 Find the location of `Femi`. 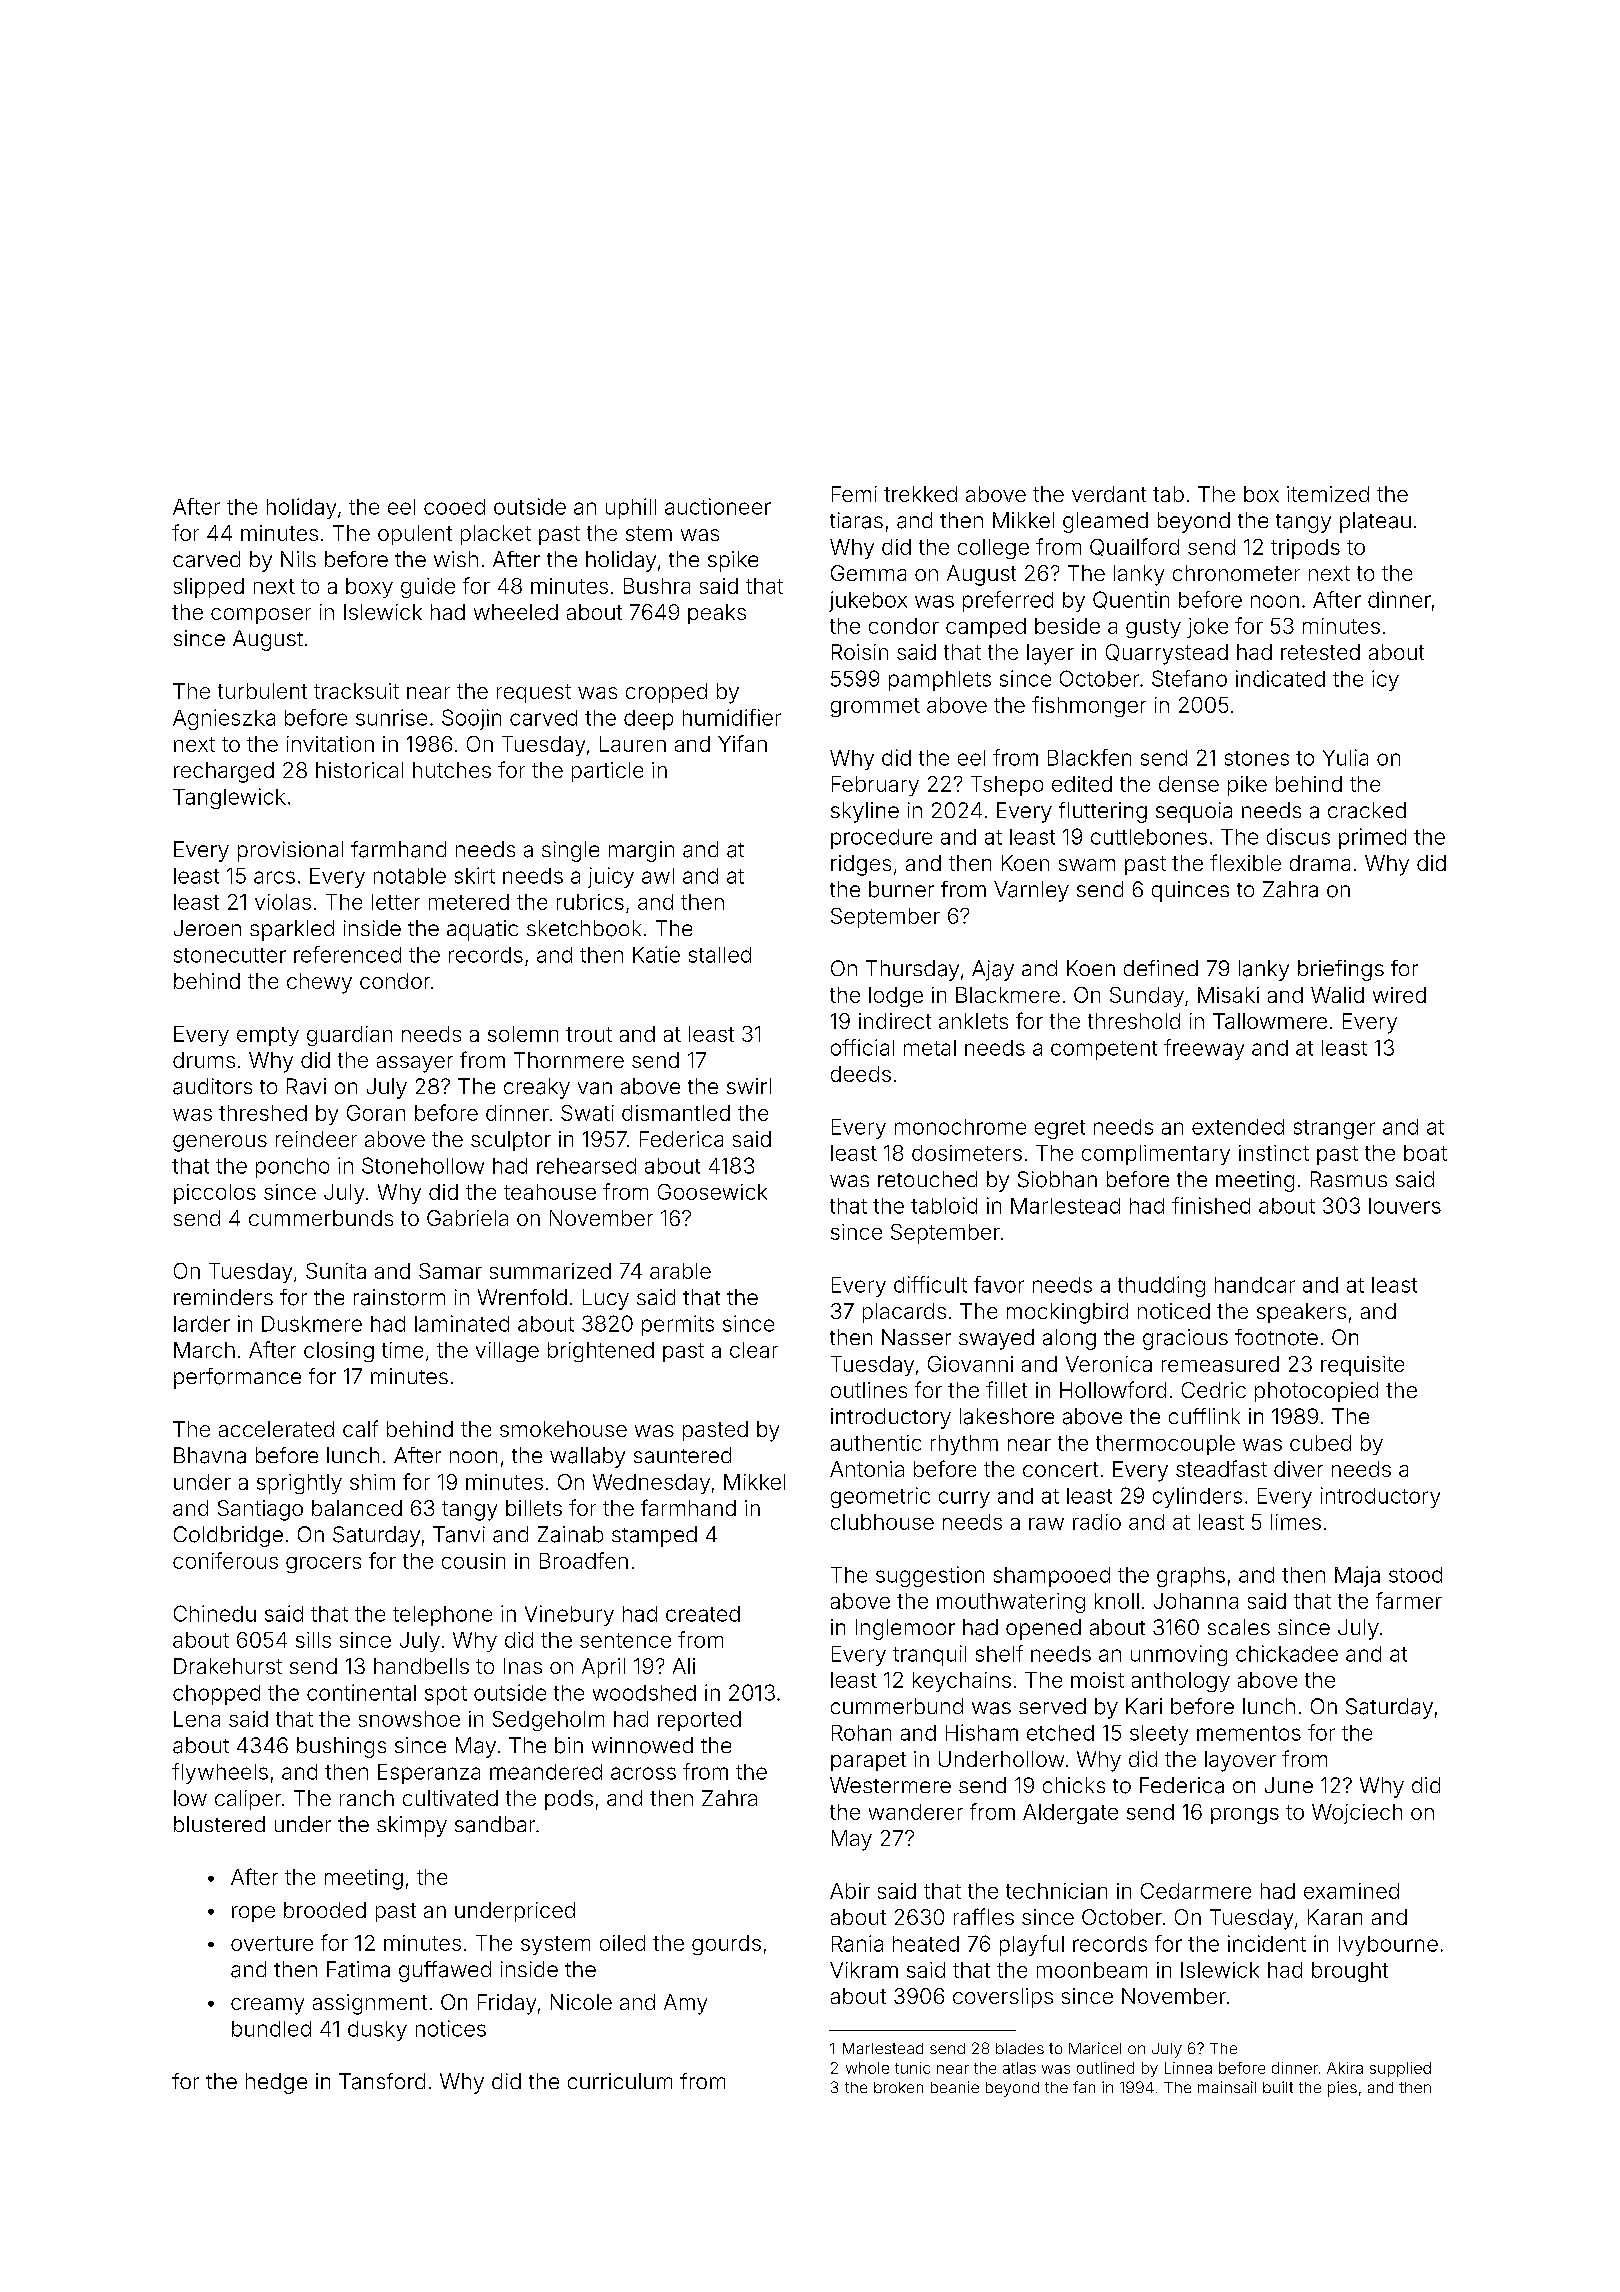

Femi is located at coordinates (854, 494).
